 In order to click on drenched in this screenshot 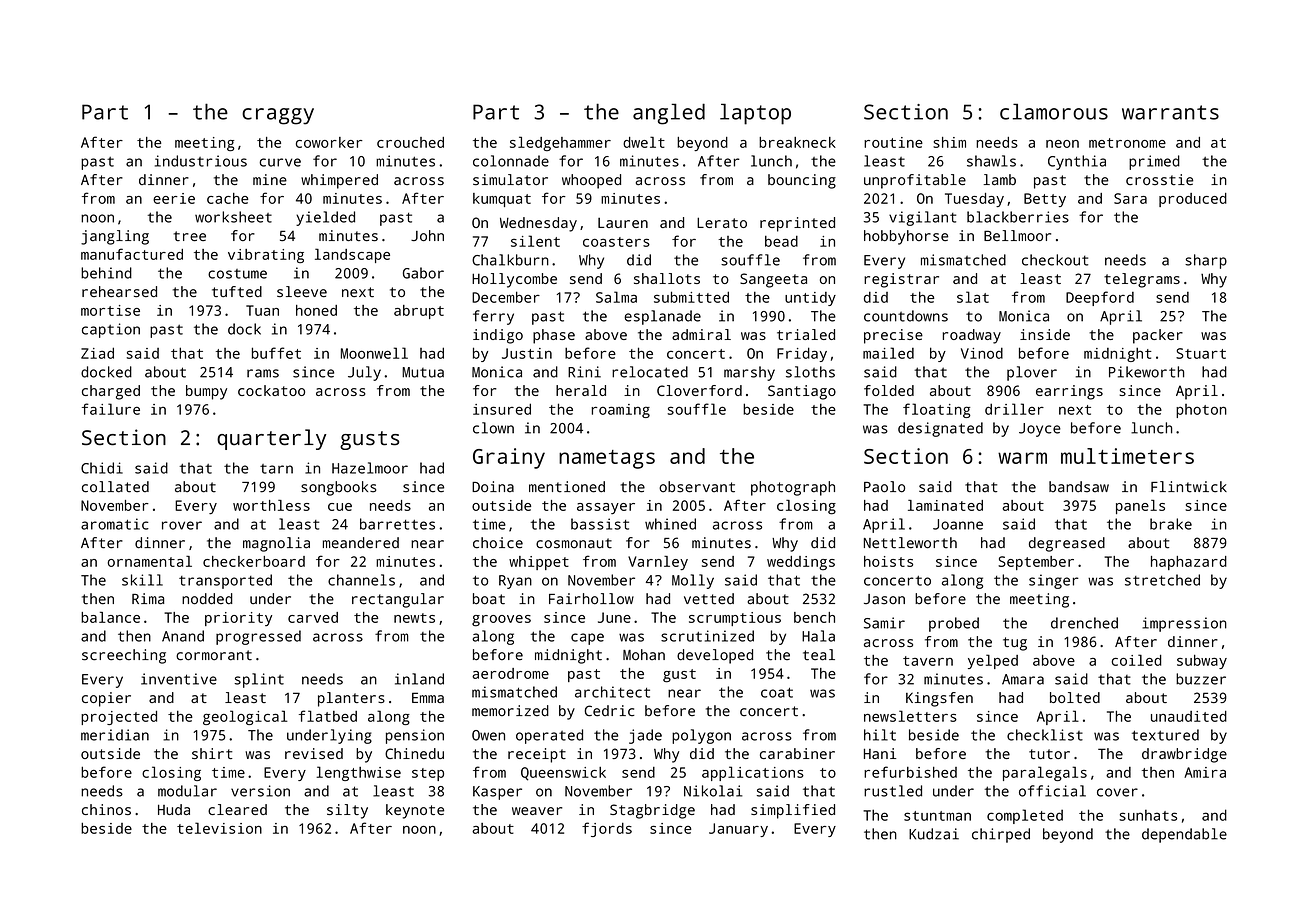, I will do `click(1084, 623)`.
